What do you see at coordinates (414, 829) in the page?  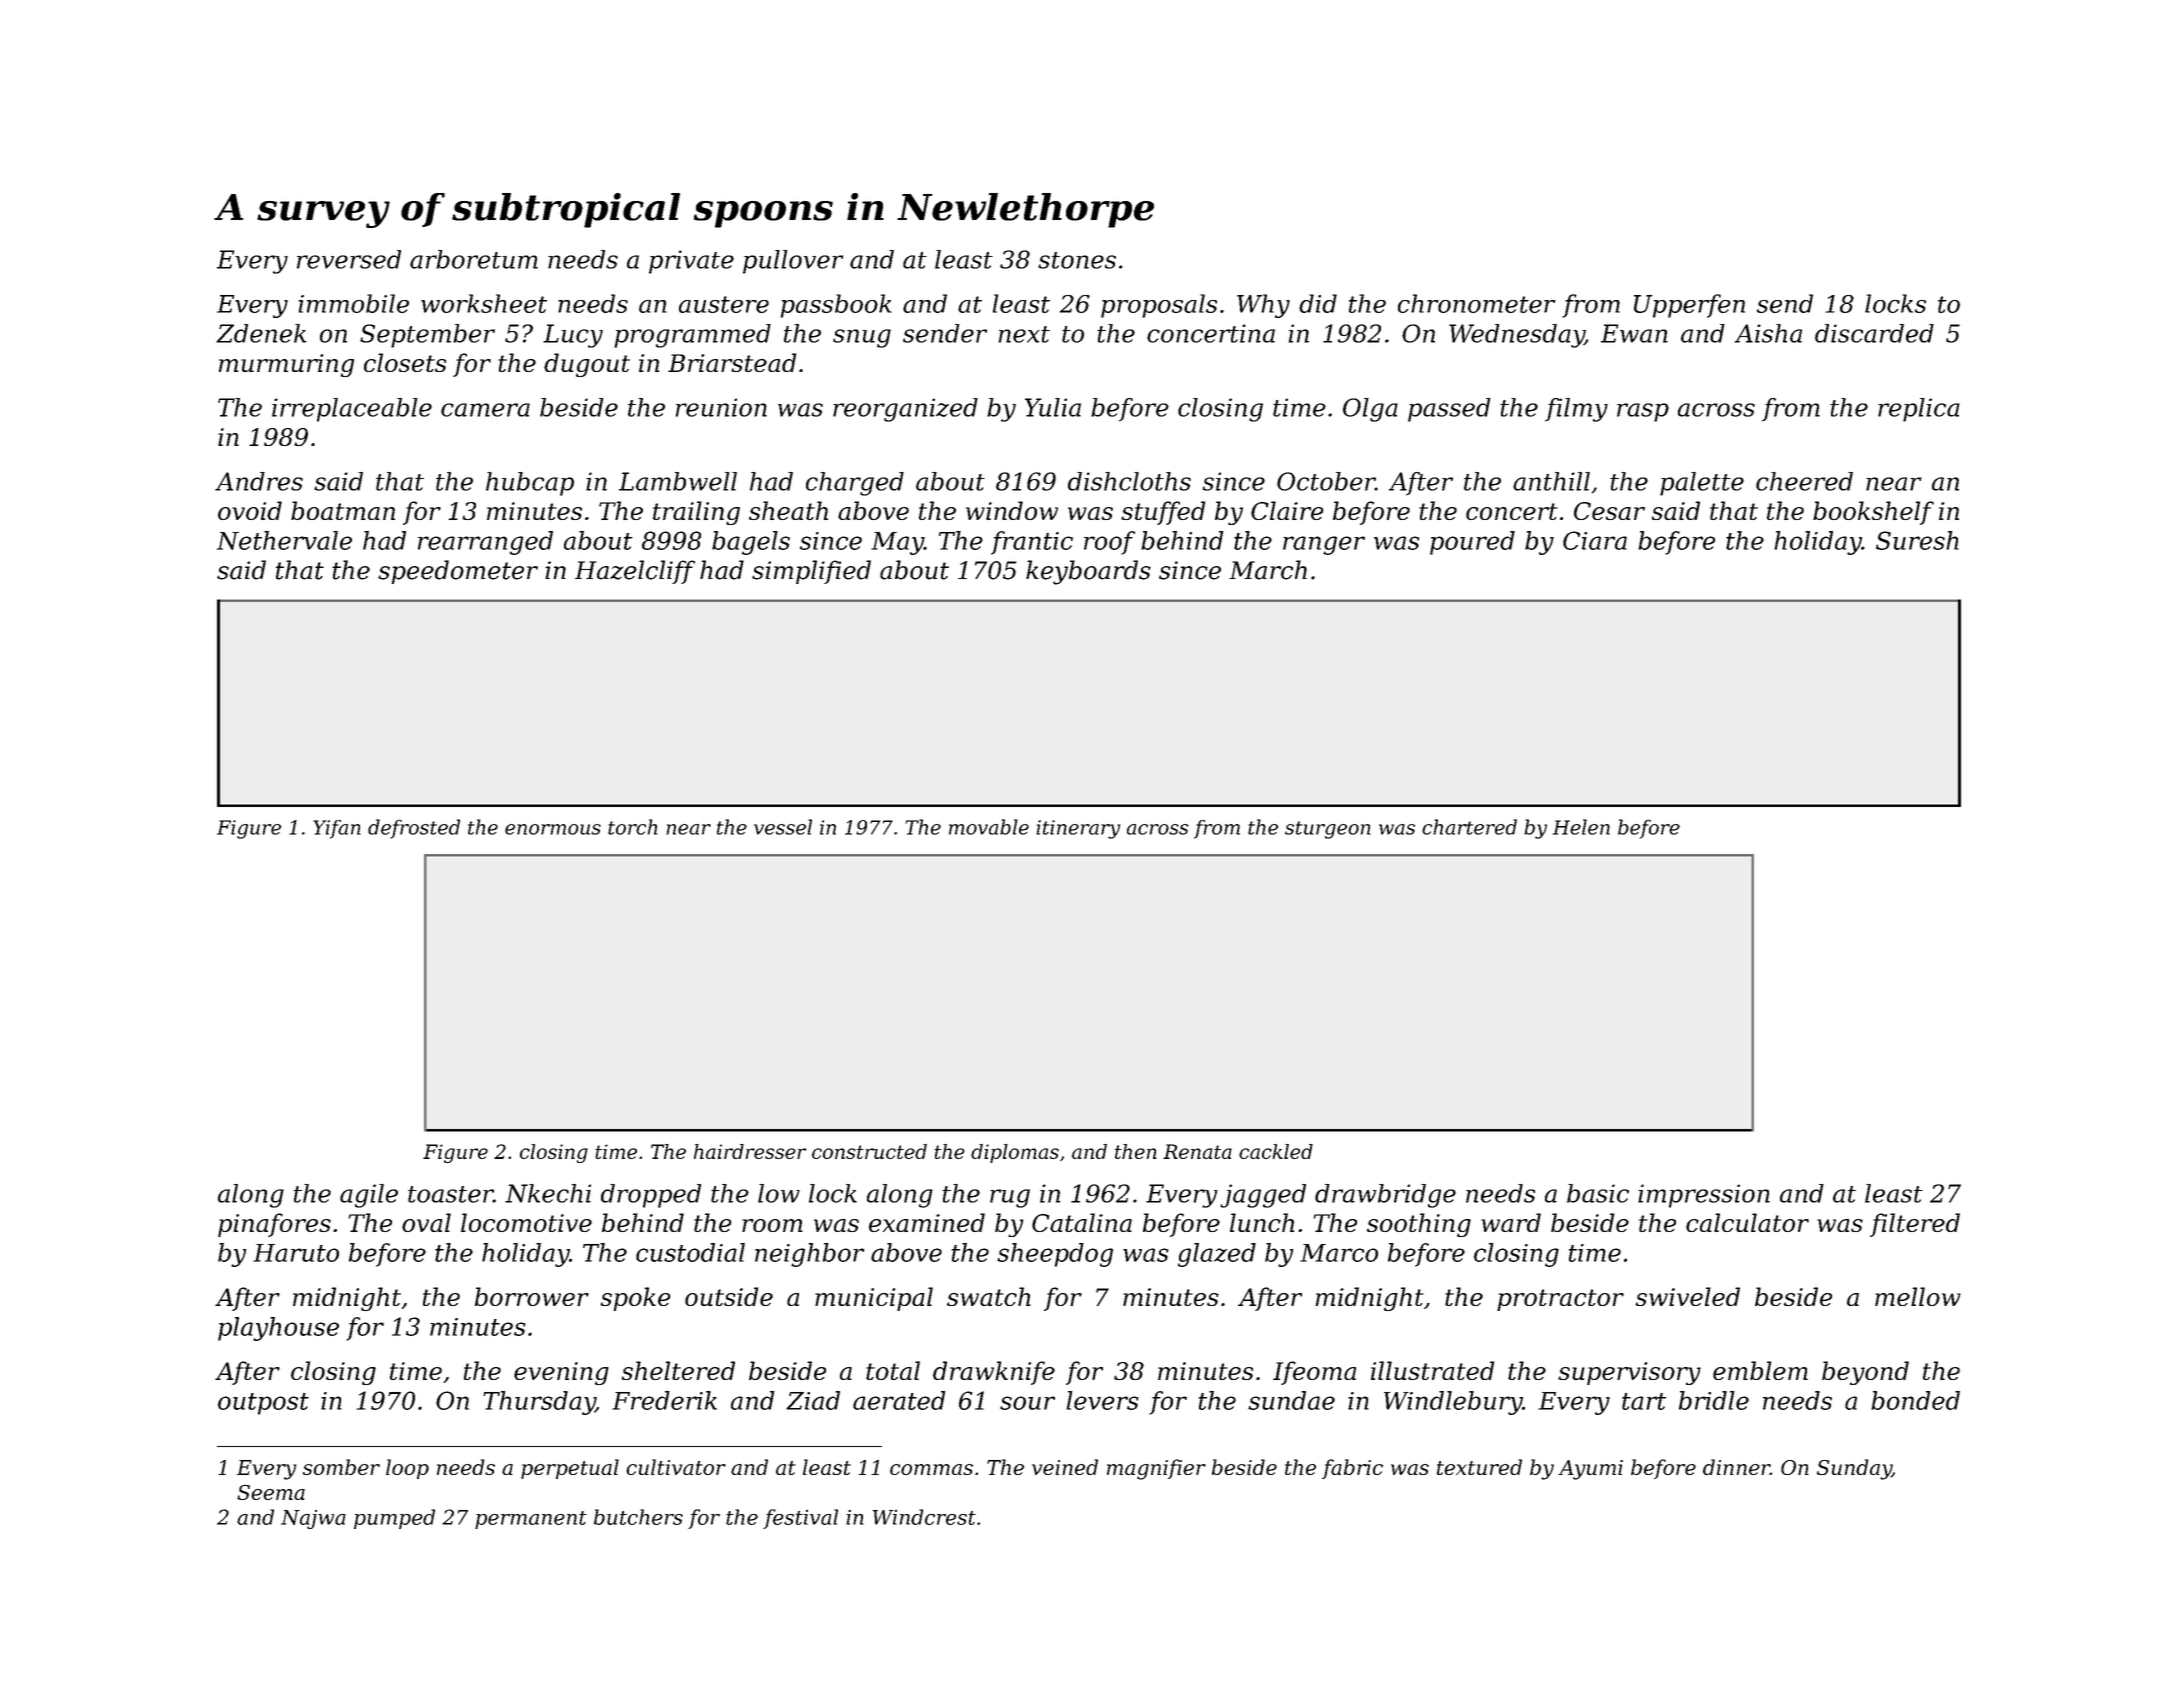 I see `defrosted` at bounding box center [414, 829].
